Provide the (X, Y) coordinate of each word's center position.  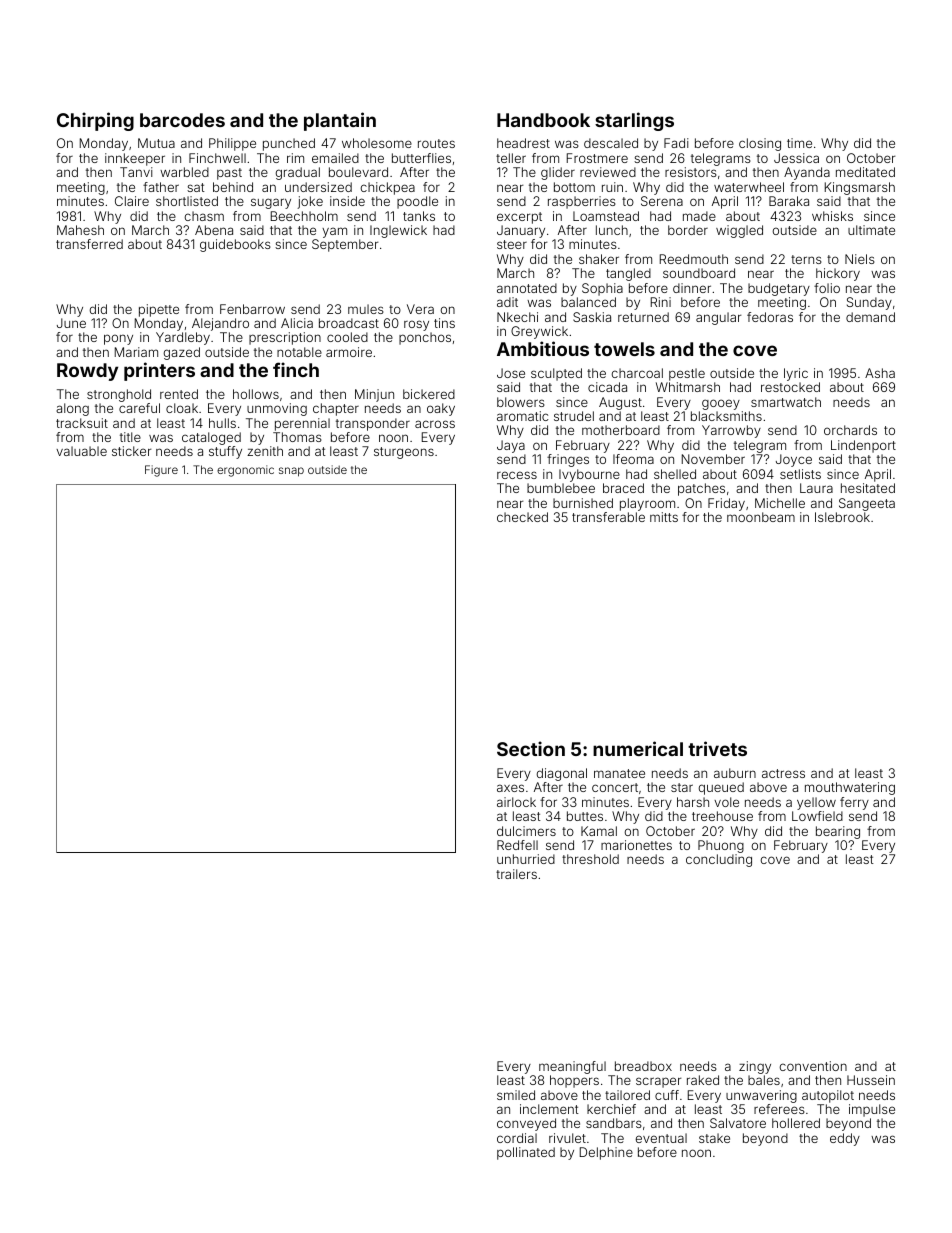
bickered (429, 394)
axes (510, 788)
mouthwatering (850, 788)
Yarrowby (731, 431)
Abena (214, 230)
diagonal (561, 774)
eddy (845, 1139)
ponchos (425, 338)
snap (291, 472)
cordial (517, 1138)
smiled (516, 1095)
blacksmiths (726, 416)
